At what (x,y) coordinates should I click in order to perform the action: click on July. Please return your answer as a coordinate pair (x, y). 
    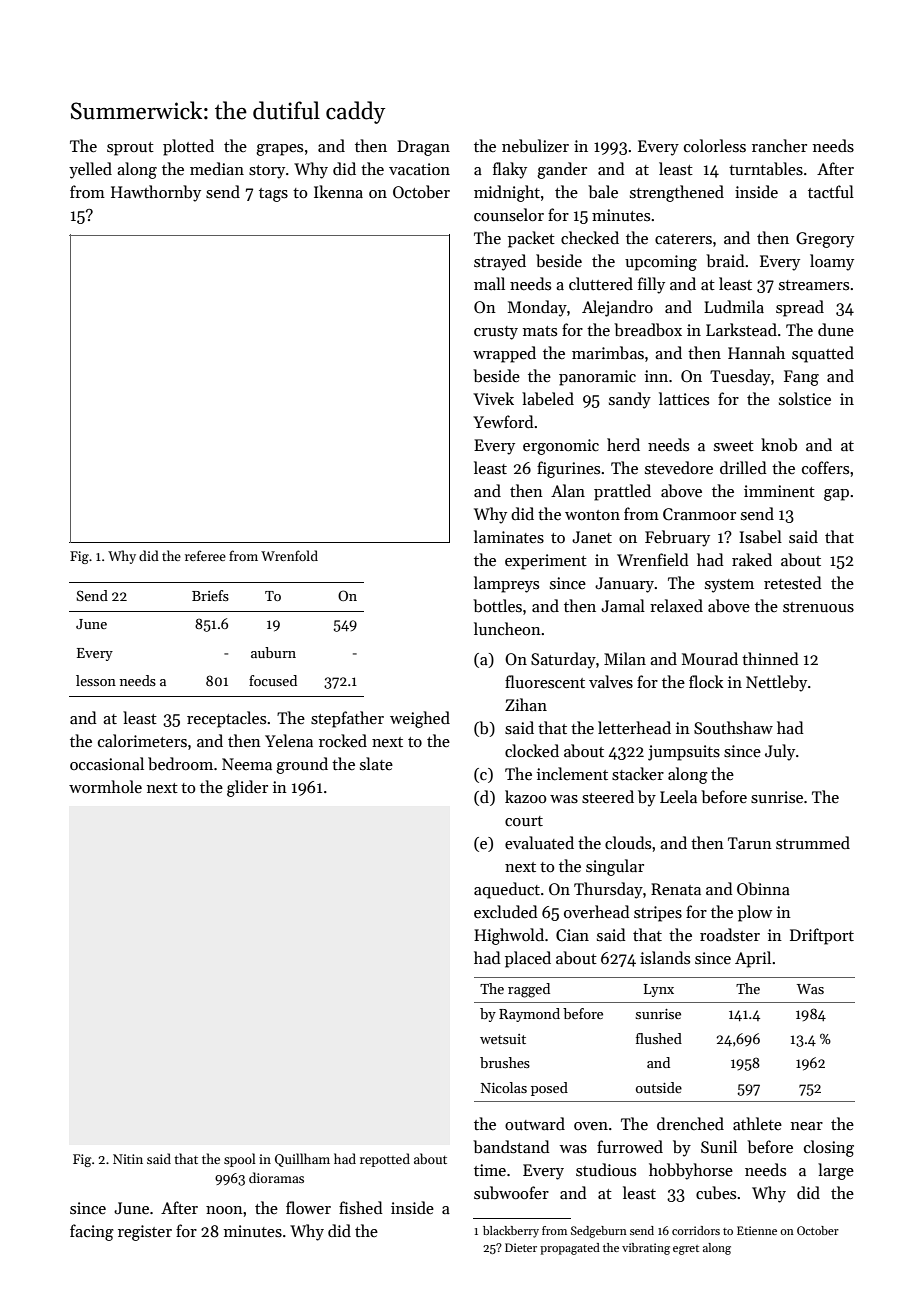
    Looking at the image, I should click on (780, 752).
